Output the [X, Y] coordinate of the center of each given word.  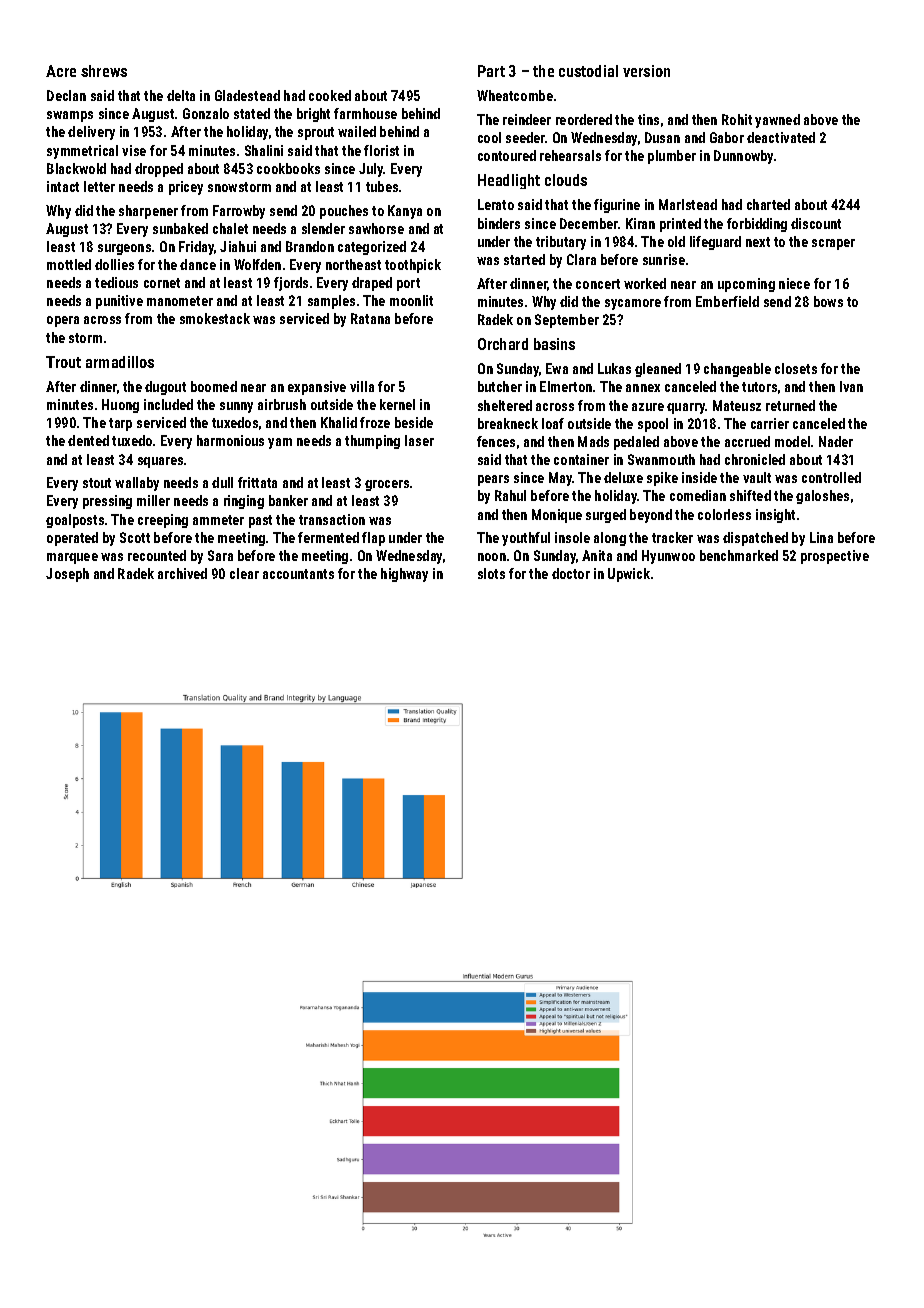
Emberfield [727, 301]
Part [491, 71]
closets [796, 368]
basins [554, 344]
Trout [63, 362]
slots [491, 573]
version [646, 71]
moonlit [411, 300]
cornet [162, 283]
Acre [61, 71]
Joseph [67, 575]
